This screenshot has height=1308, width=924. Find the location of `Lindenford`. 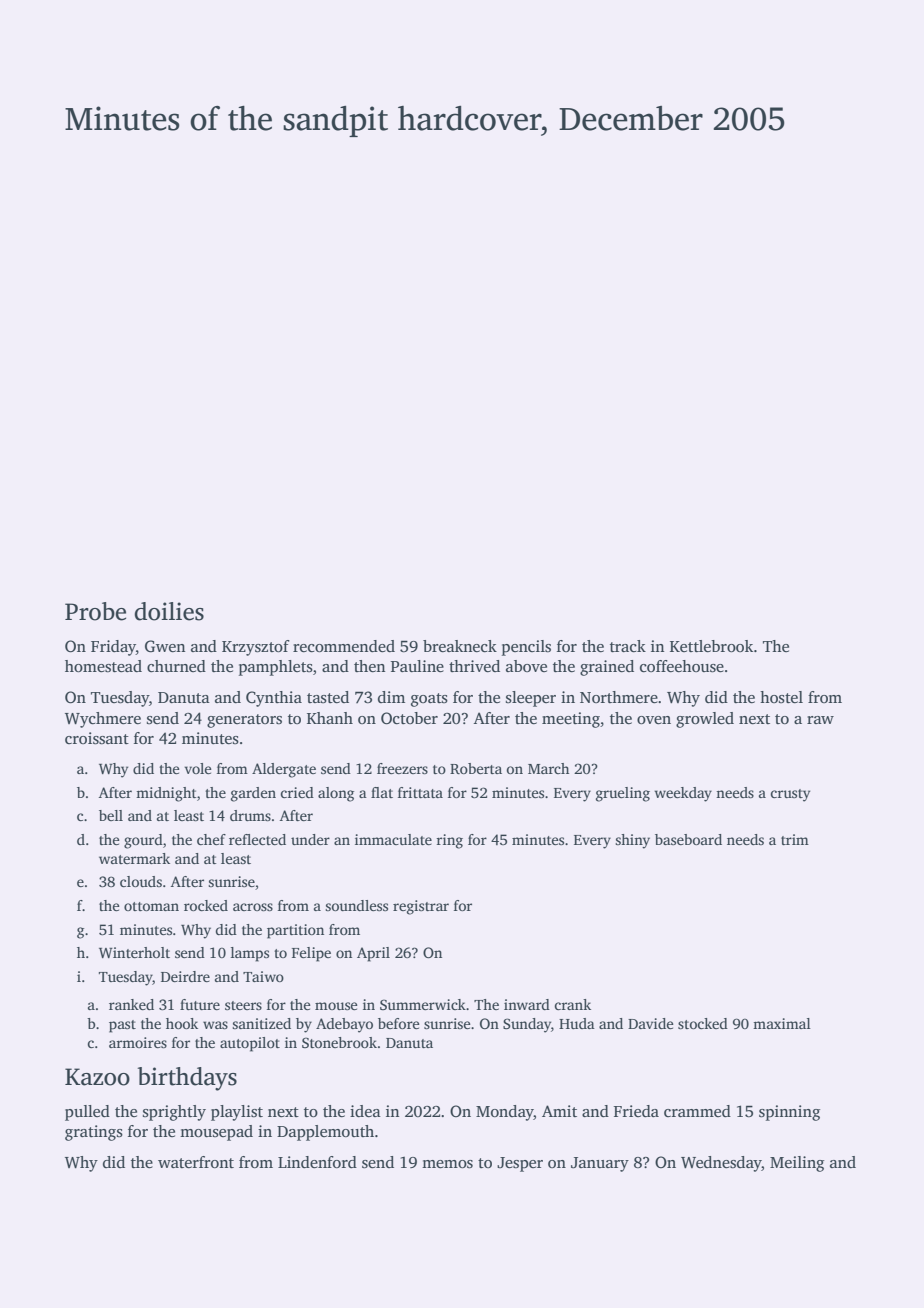

Lindenford is located at coordinates (317, 1162).
